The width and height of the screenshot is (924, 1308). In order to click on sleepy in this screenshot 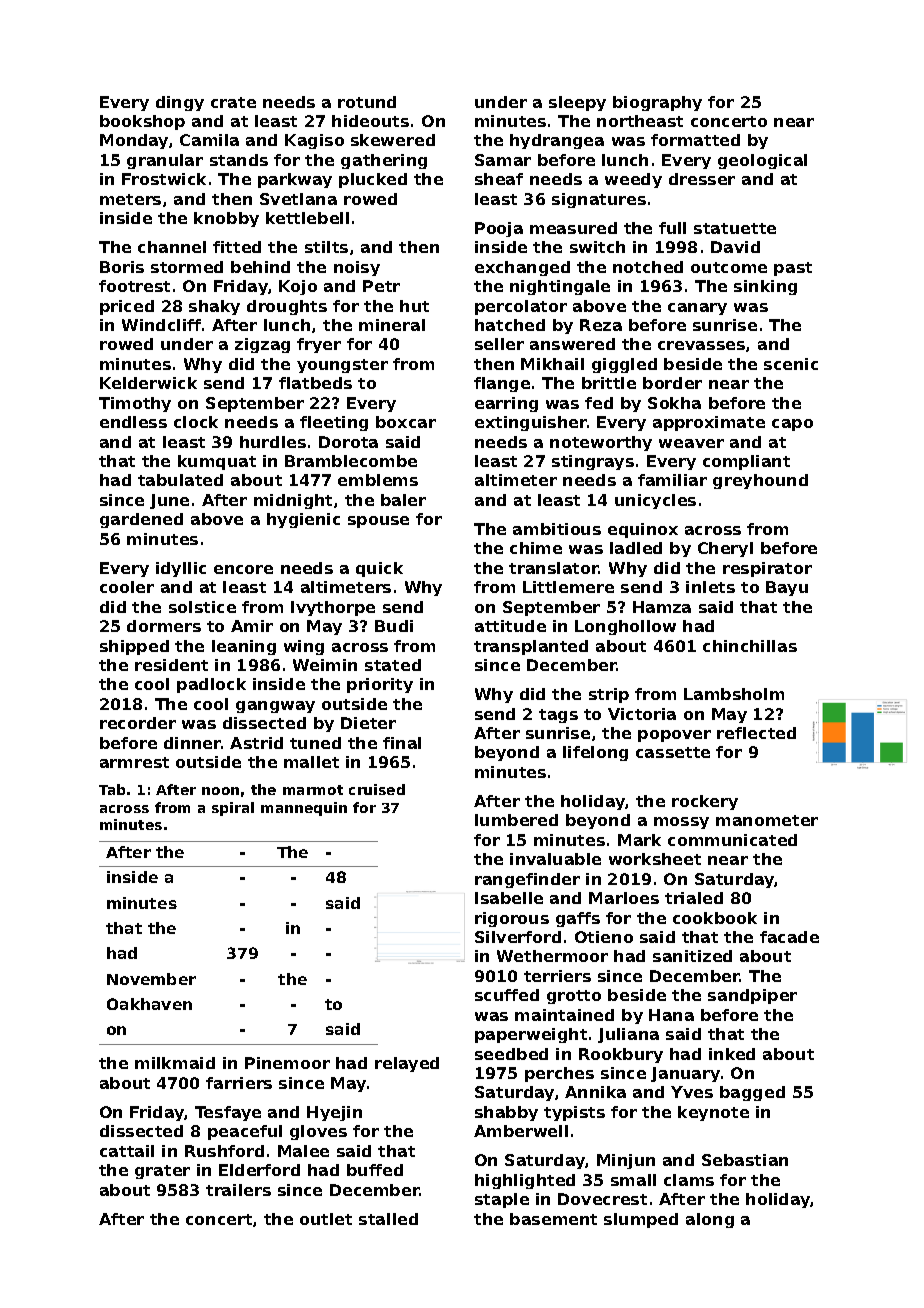, I will do `click(577, 103)`.
